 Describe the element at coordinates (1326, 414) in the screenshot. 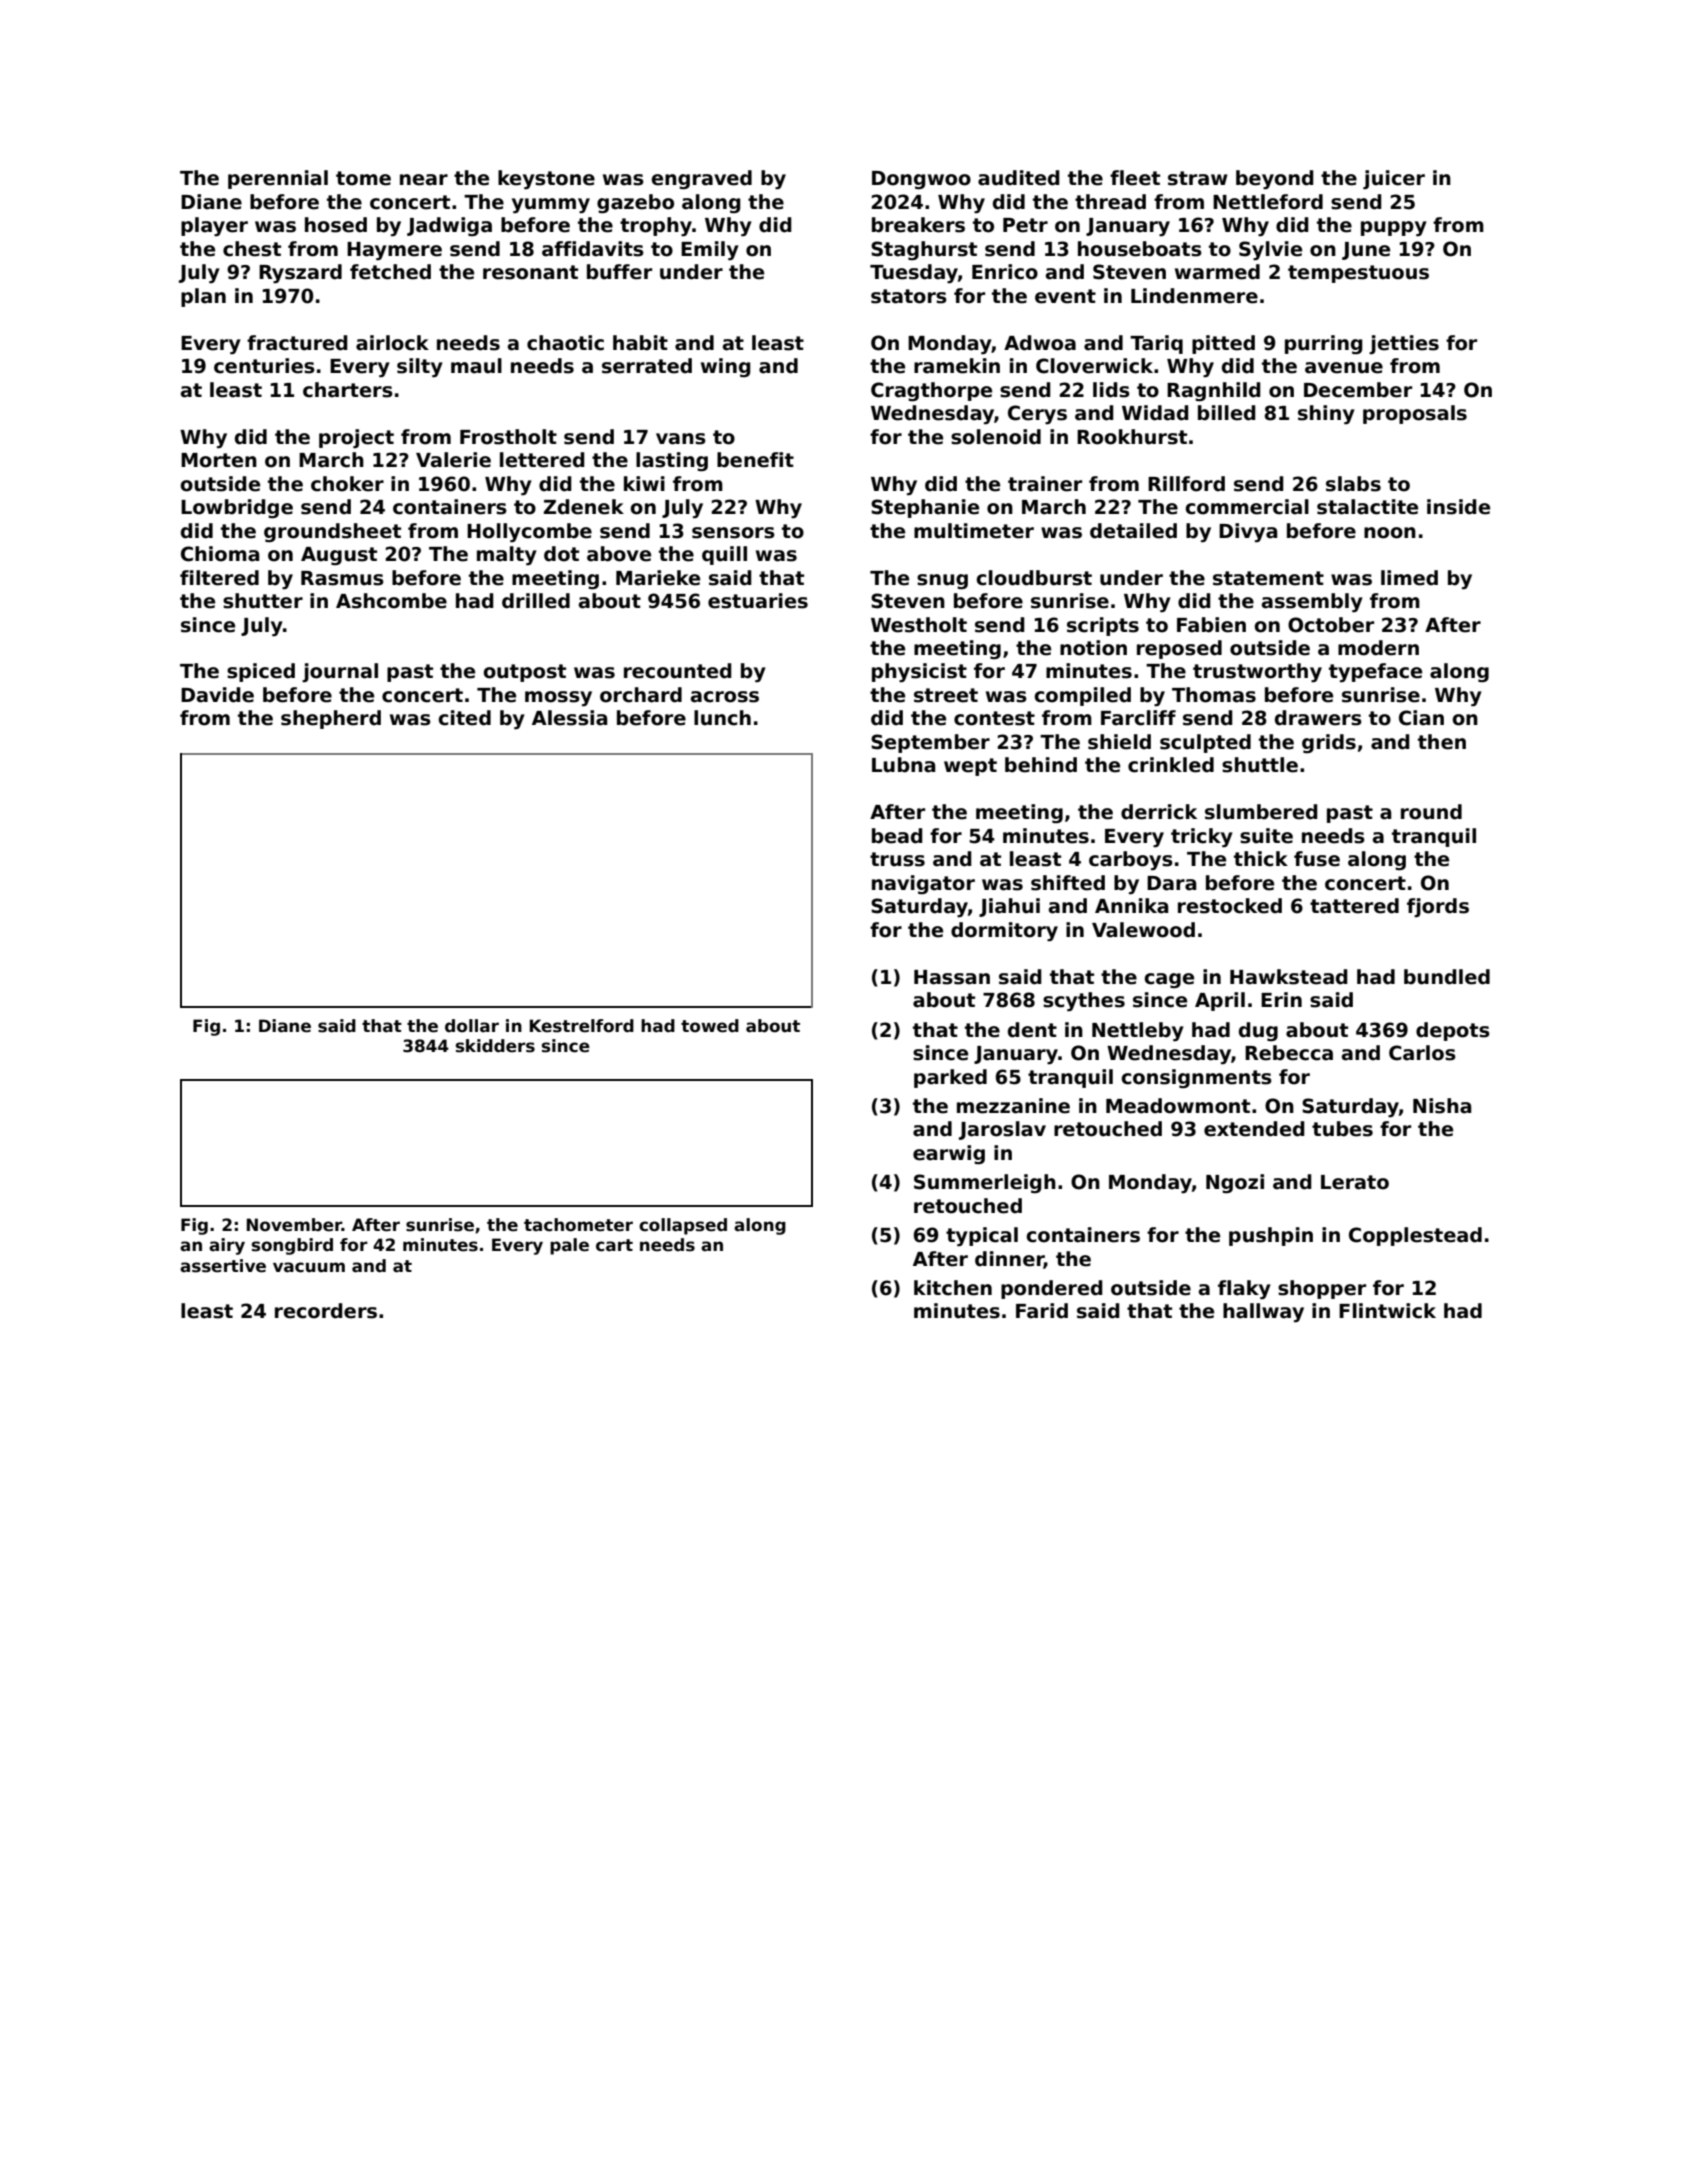

I see `shiny` at that location.
